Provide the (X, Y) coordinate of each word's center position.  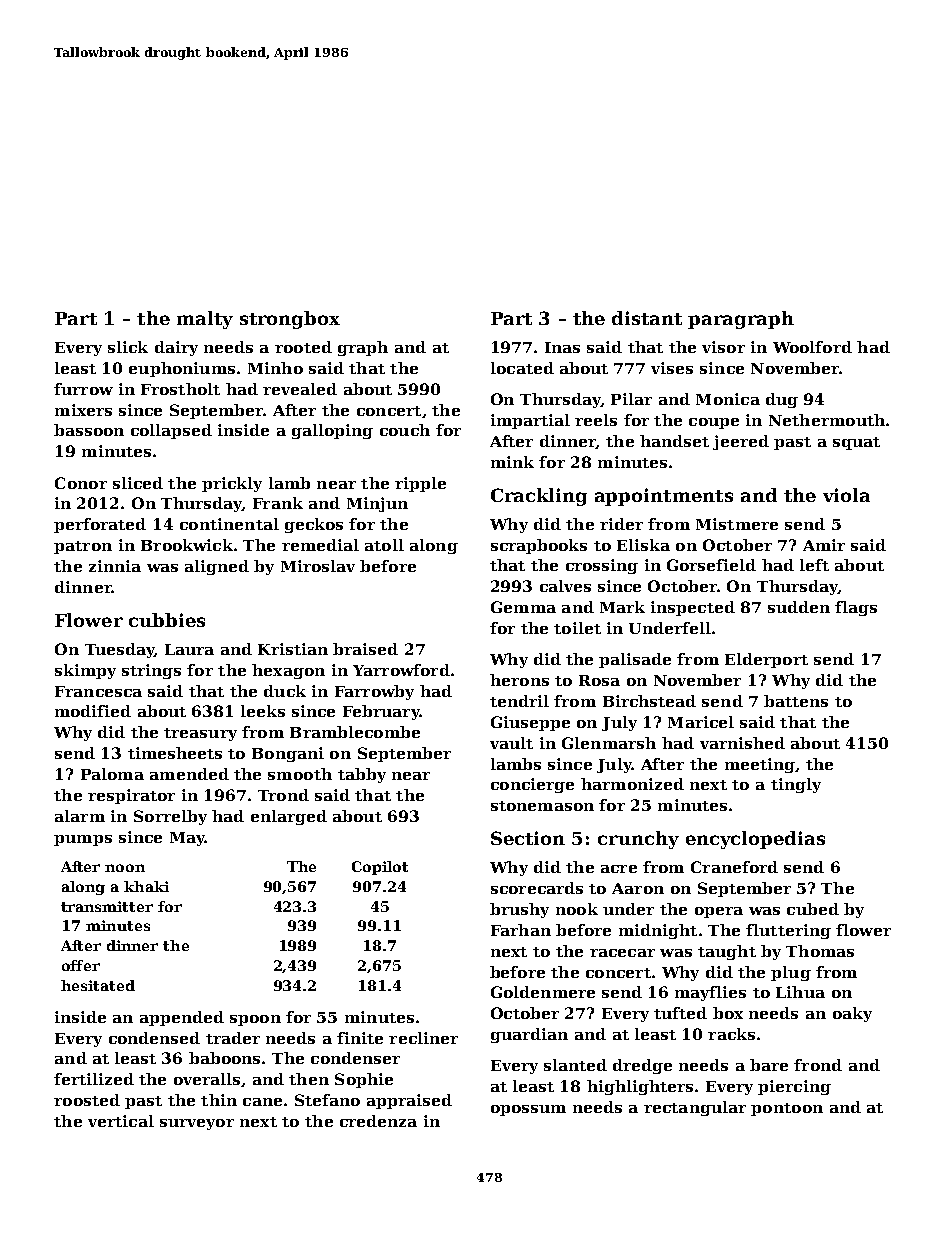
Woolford (812, 347)
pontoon (787, 1109)
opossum (528, 1110)
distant (647, 318)
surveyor (197, 1124)
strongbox (290, 320)
